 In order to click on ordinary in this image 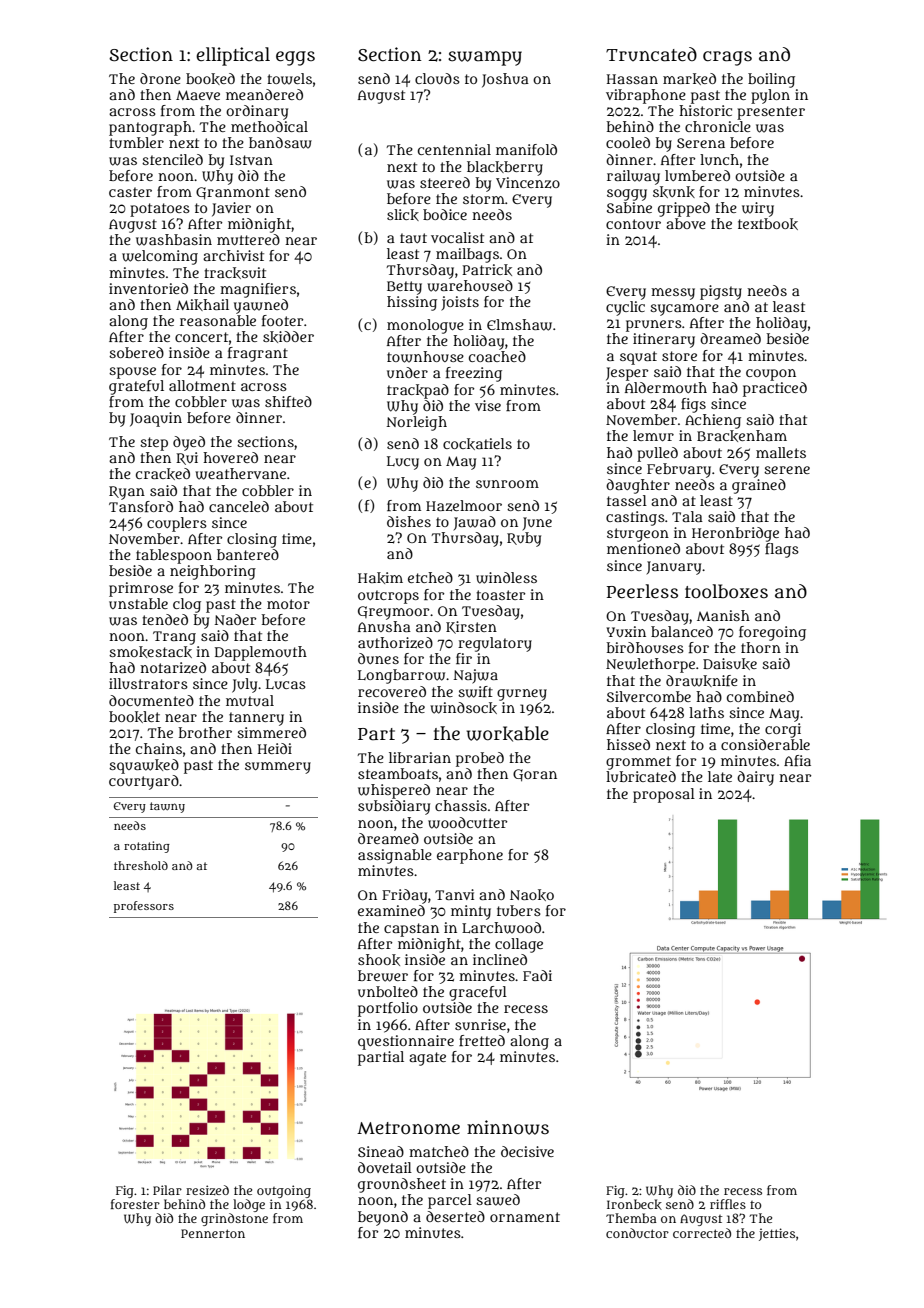, I will do `click(257, 112)`.
